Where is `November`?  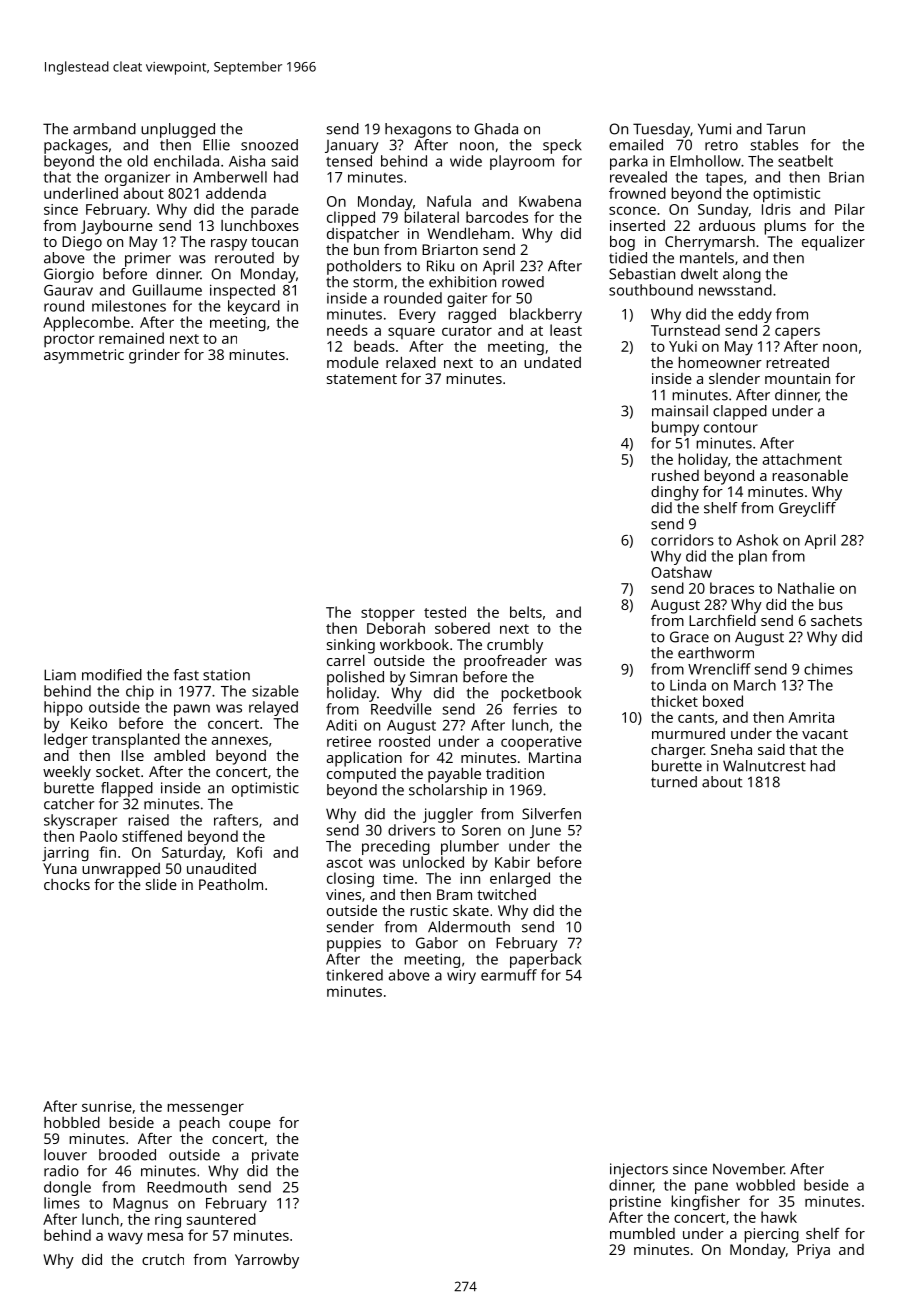 November is located at coordinates (748, 1169).
